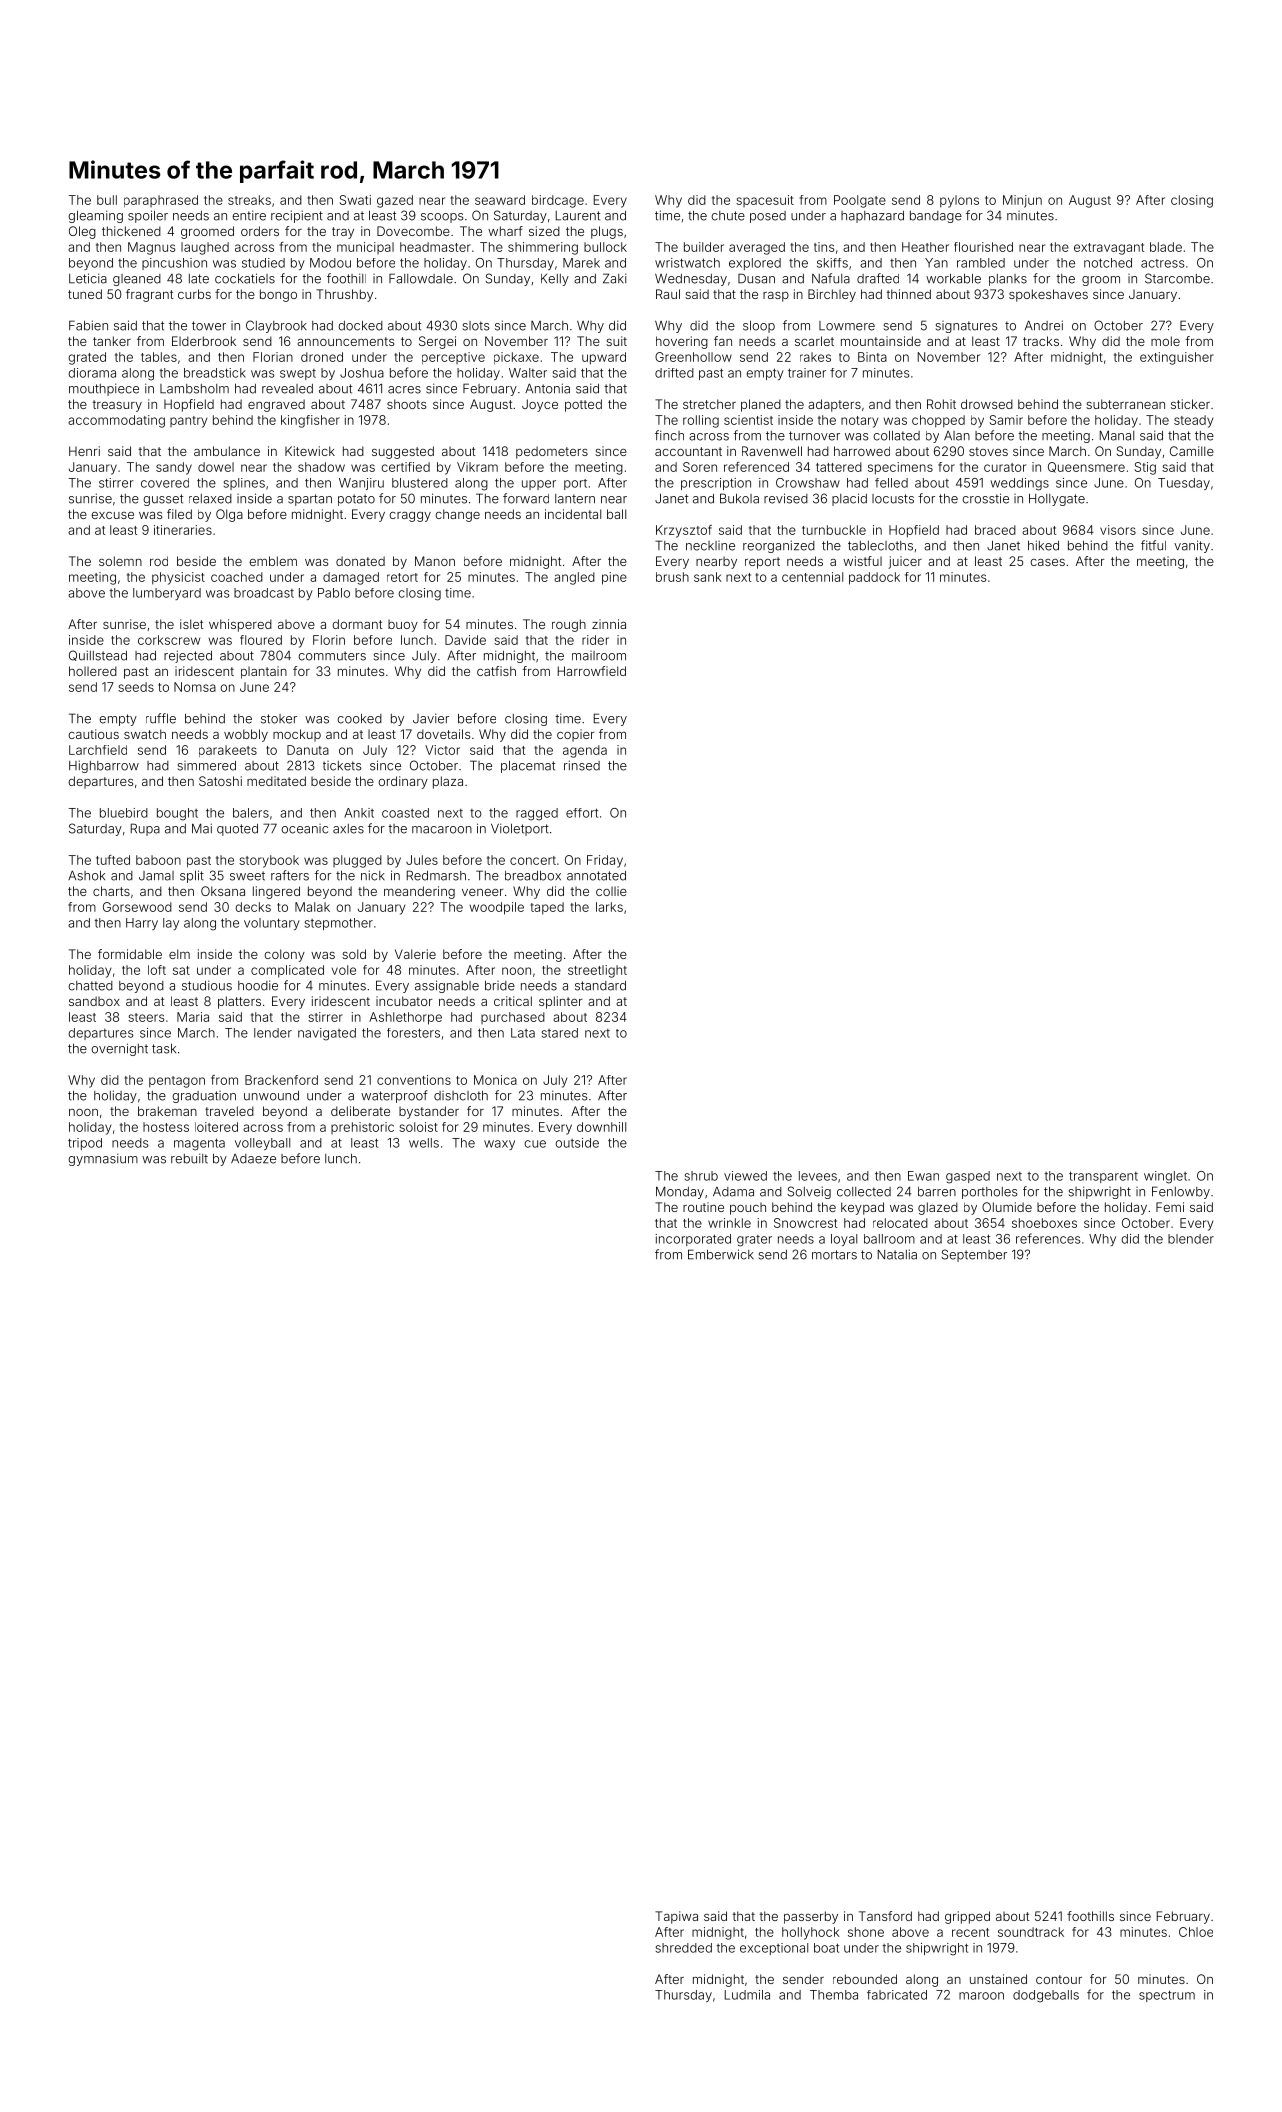 The width and height of the page is (1282, 2112). What do you see at coordinates (1047, 562) in the page?
I see `cases` at bounding box center [1047, 562].
